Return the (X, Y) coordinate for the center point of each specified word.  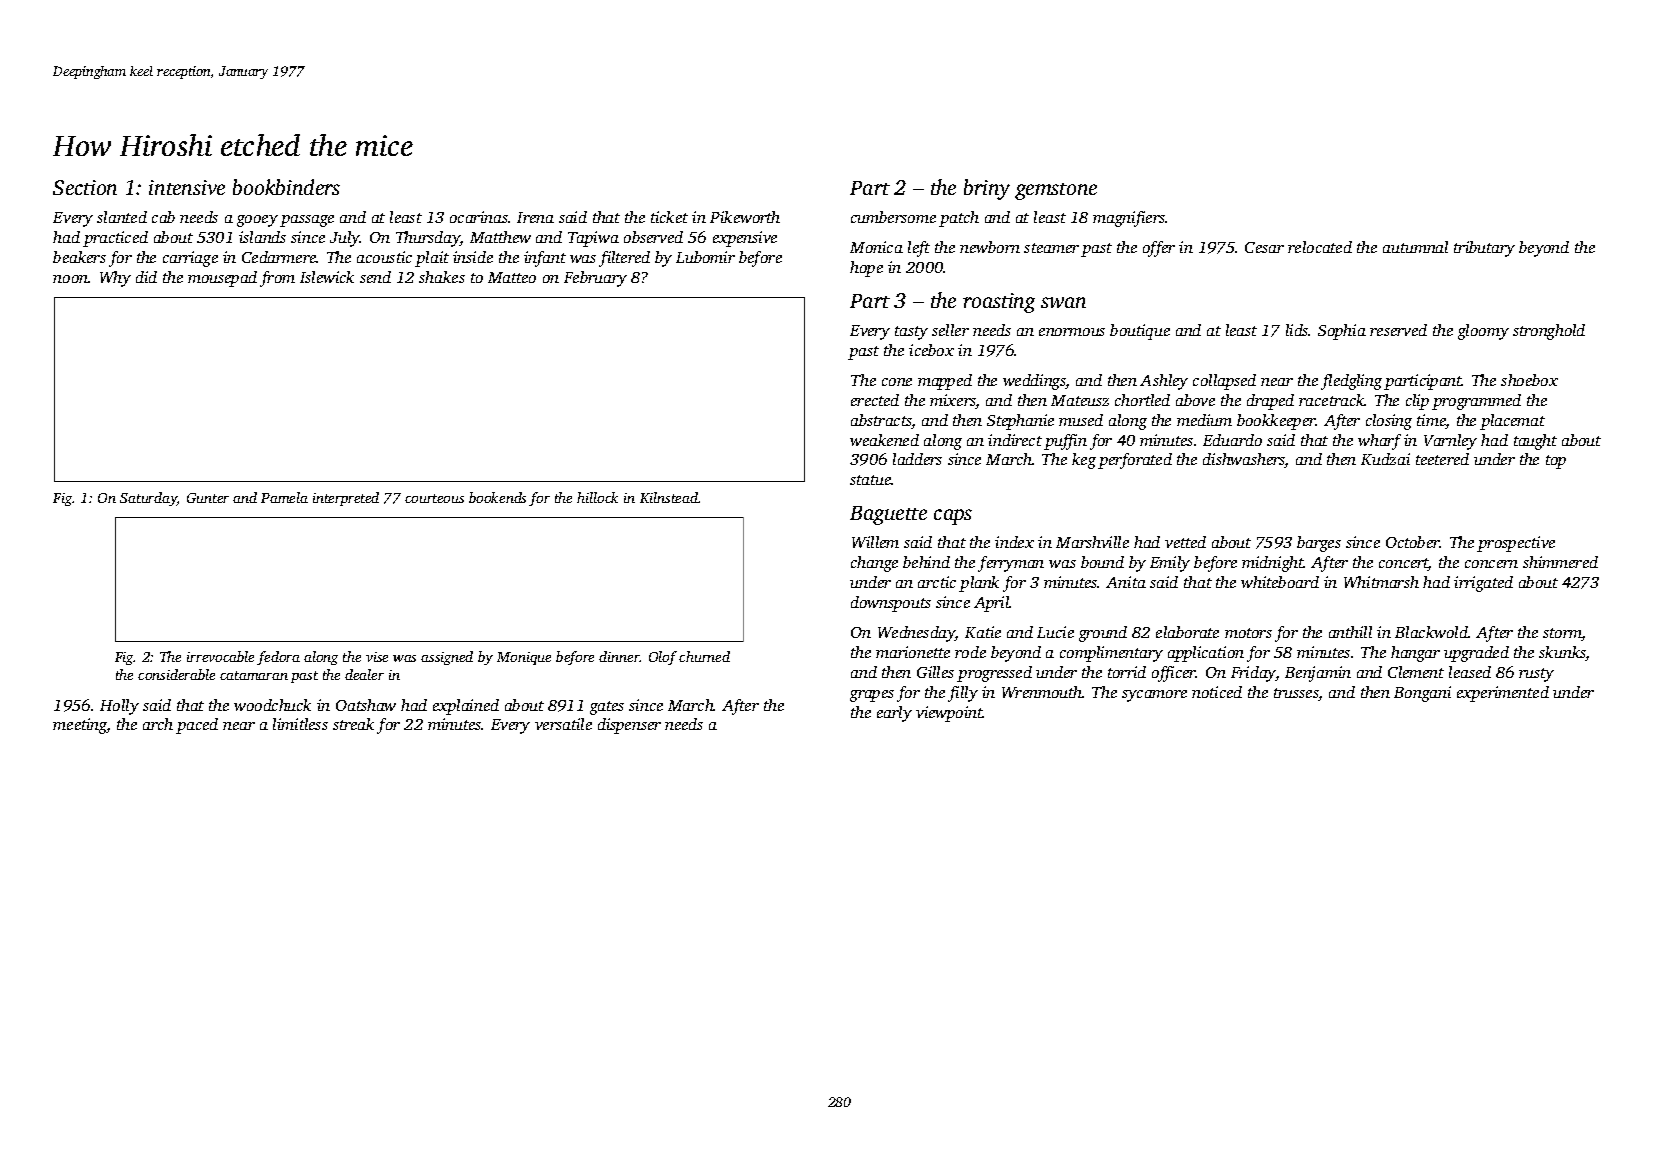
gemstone (1056, 191)
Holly (119, 707)
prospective (1516, 544)
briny (987, 189)
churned (704, 656)
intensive (187, 187)
